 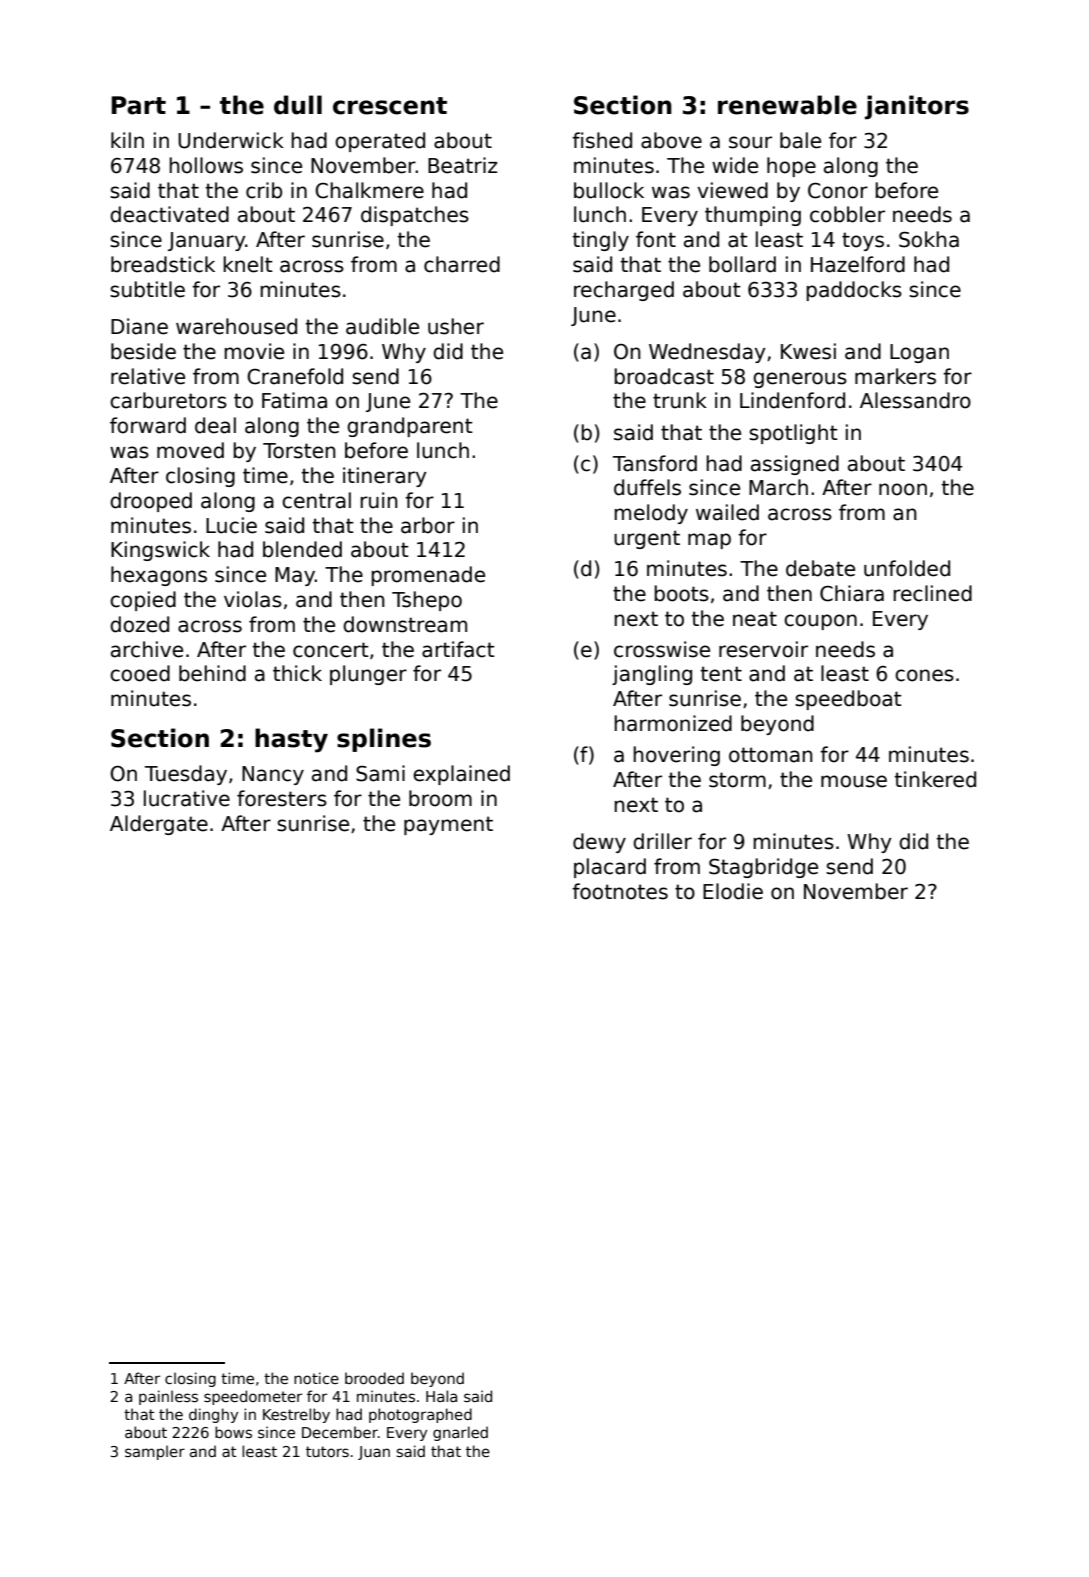 I want to click on subtitle, so click(x=147, y=289).
